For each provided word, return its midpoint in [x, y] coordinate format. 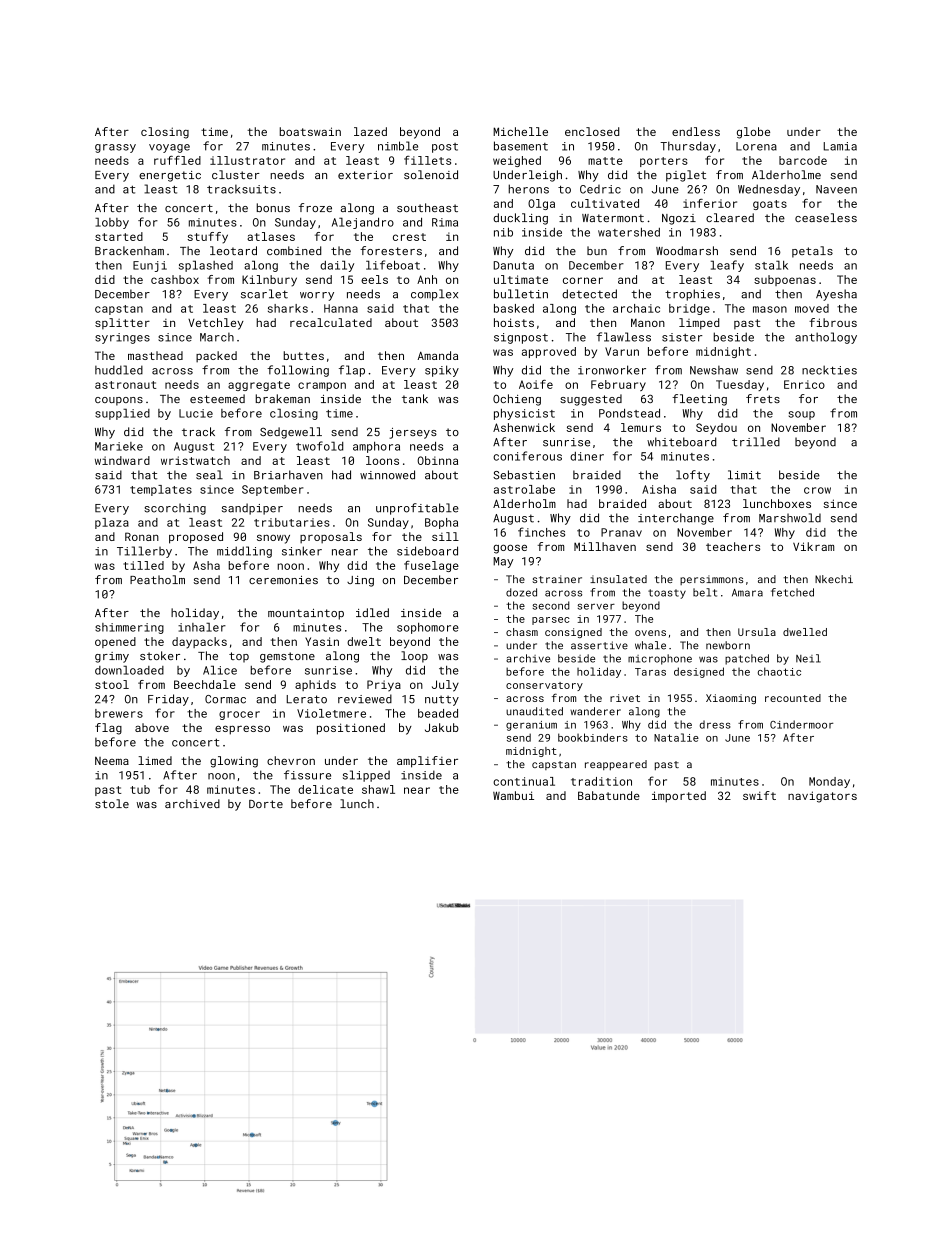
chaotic [779, 671]
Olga [541, 204]
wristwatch [195, 460]
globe [753, 133]
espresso [242, 730]
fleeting [699, 400]
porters [664, 162]
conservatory [544, 686]
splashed [206, 266]
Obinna [437, 460]
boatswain [310, 131]
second [551, 605]
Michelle [520, 131]
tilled [143, 565]
